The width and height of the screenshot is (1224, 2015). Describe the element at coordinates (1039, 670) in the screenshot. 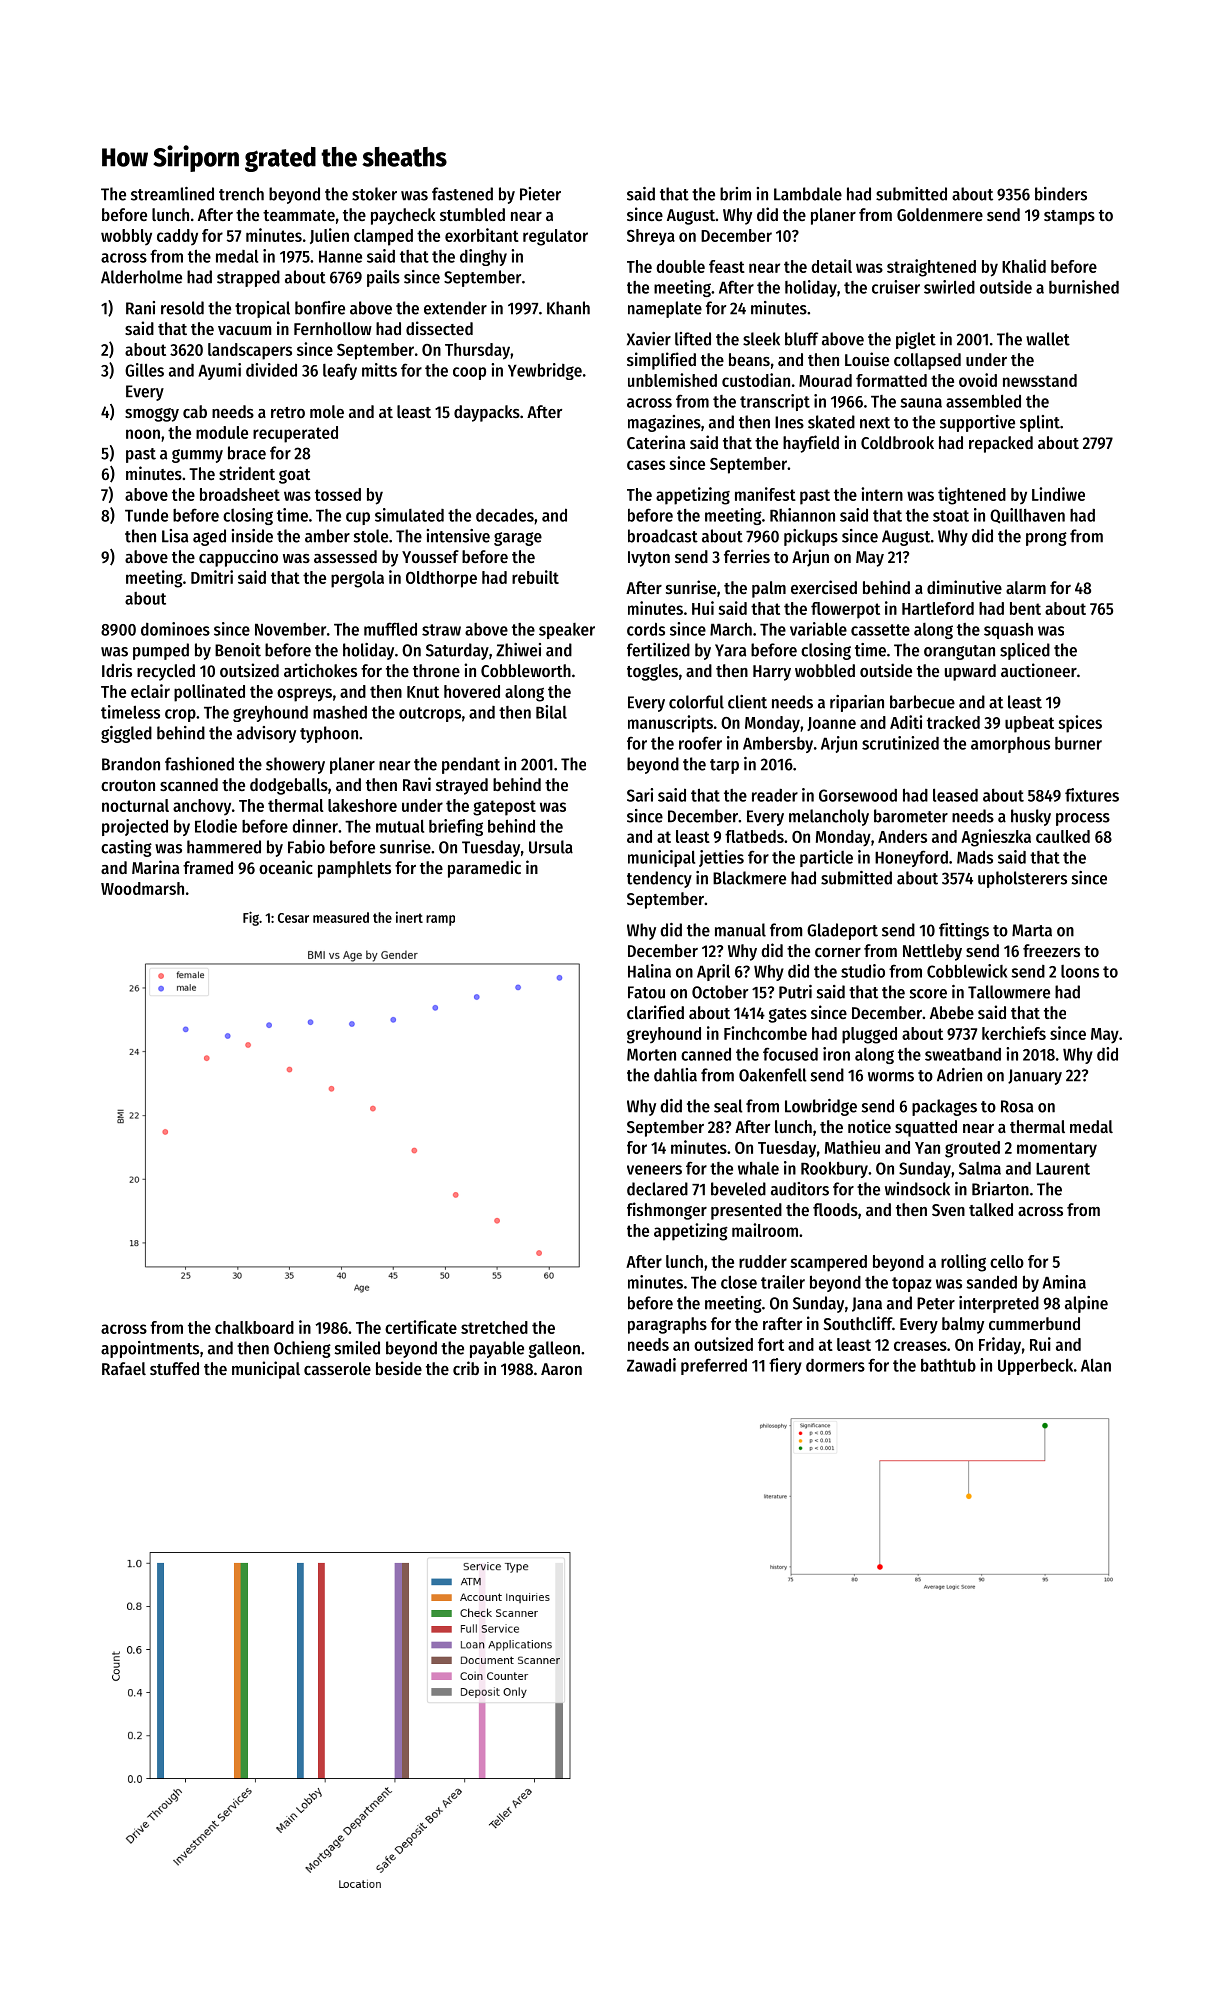

I see `auctioneer` at that location.
